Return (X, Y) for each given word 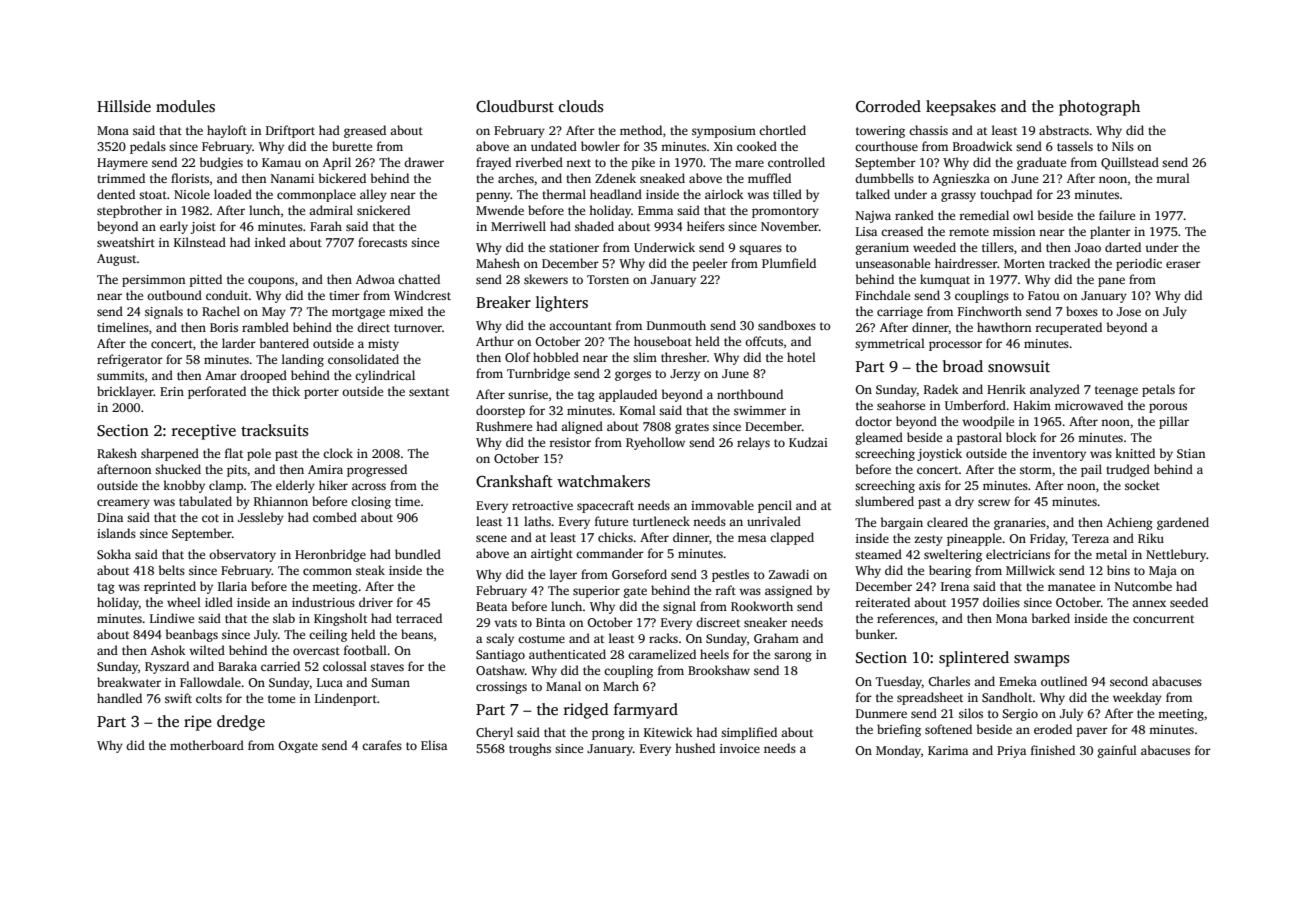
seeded (1189, 602)
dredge (241, 723)
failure (1117, 215)
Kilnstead (200, 242)
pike (643, 163)
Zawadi (789, 574)
